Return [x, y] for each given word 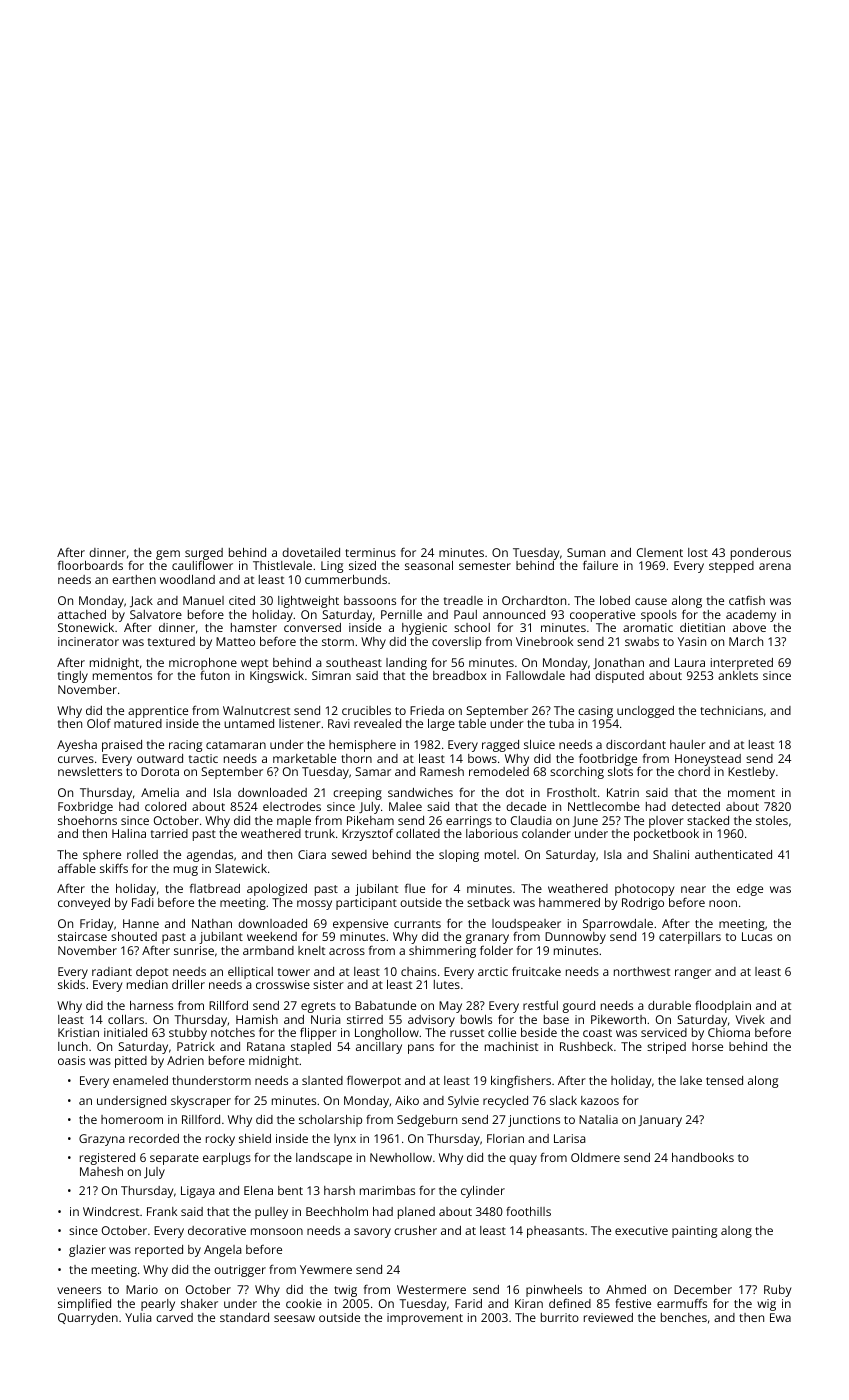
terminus [370, 552]
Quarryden [88, 1319]
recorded [154, 1138]
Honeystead [708, 760]
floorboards [90, 565]
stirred [365, 1019]
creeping [357, 794]
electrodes [292, 806]
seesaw [294, 1318]
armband [268, 950]
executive [641, 1230]
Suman [586, 552]
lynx [345, 1140]
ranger [693, 974]
